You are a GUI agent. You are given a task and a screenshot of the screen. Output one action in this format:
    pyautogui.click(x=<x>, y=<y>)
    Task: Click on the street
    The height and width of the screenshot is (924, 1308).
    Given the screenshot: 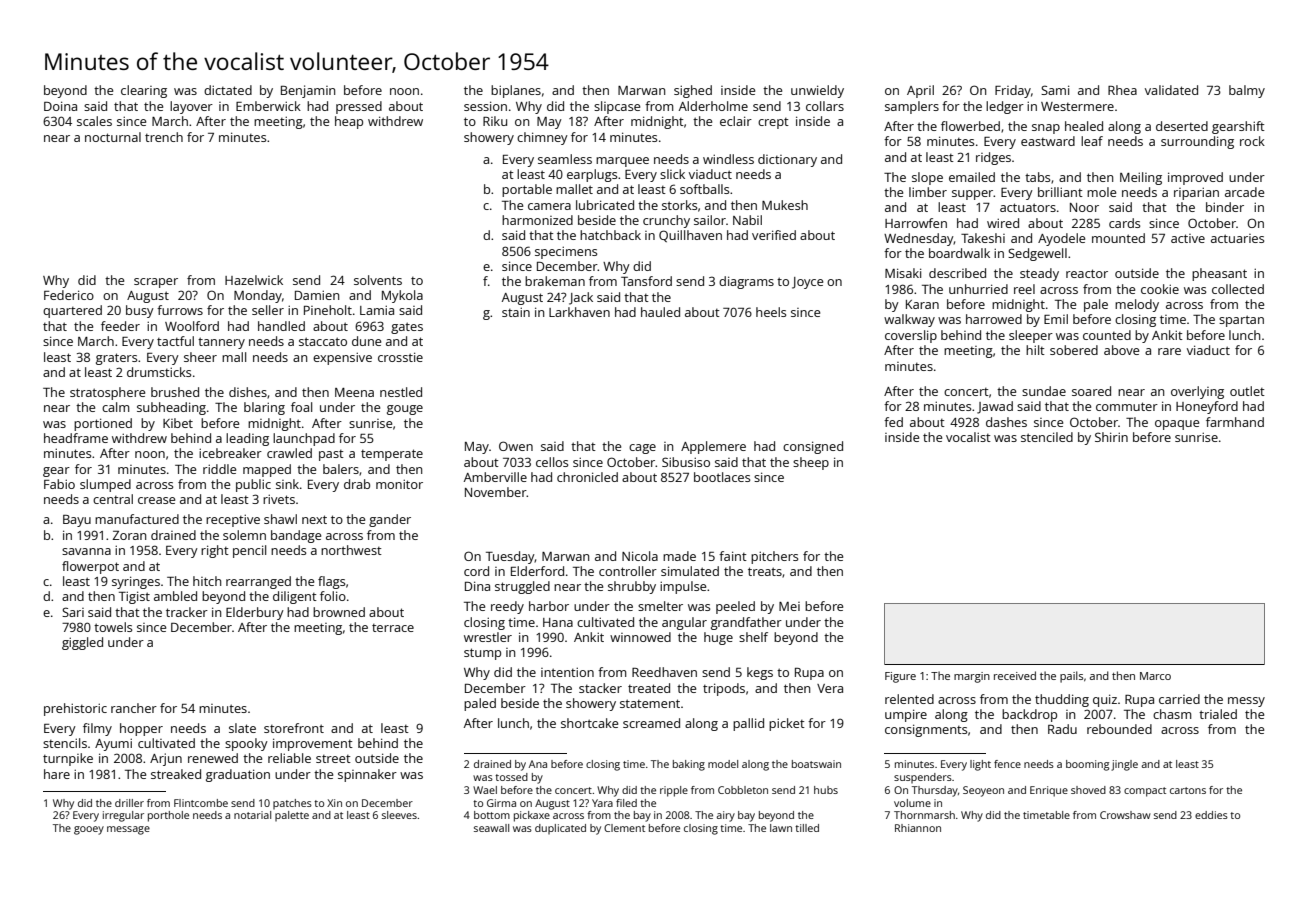 What is the action you would take?
    pyautogui.click(x=333, y=759)
